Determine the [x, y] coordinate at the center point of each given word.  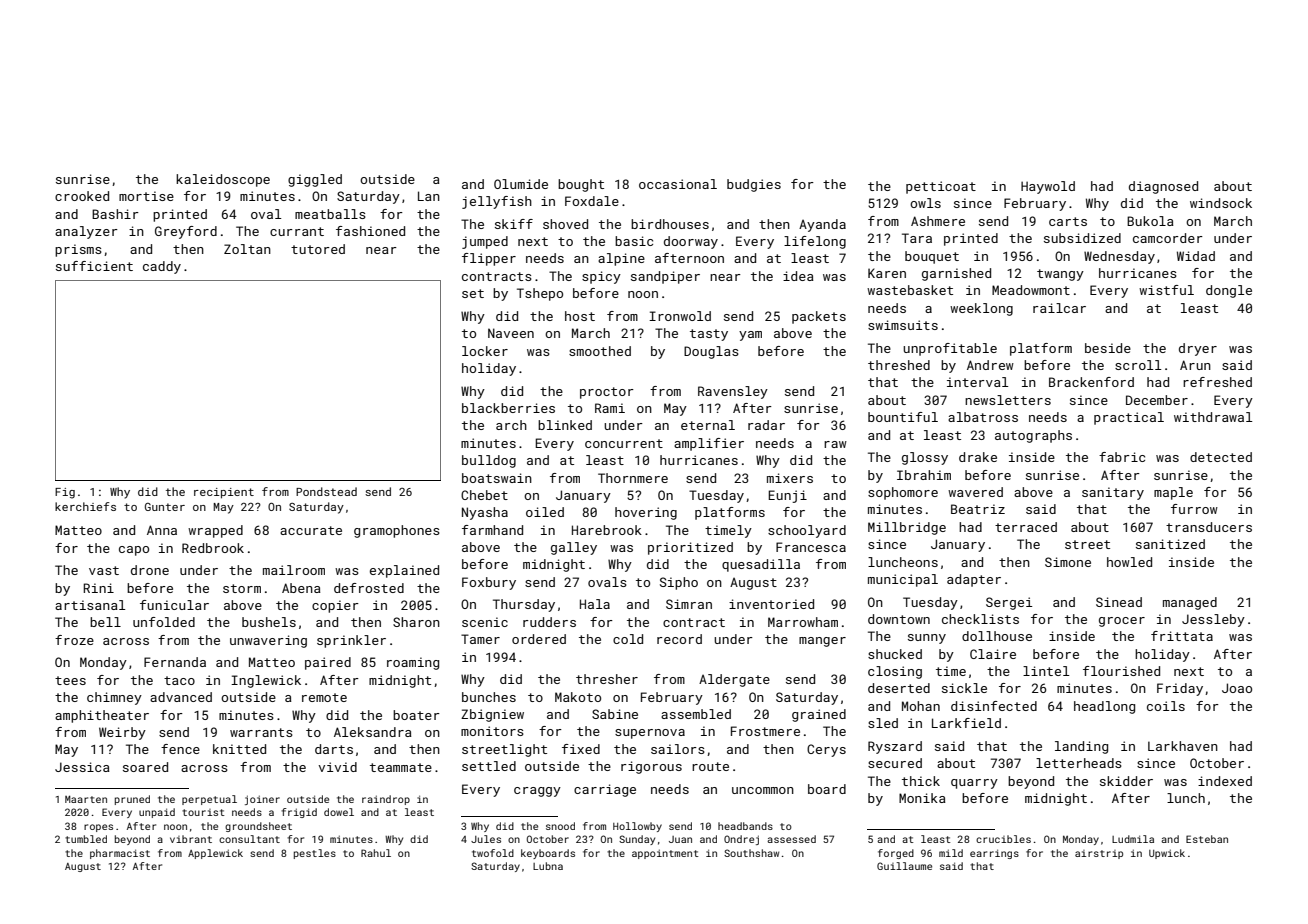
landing [1081, 747]
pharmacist [120, 854]
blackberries [508, 408]
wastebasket [910, 290]
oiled [545, 512]
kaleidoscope [223, 180]
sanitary [1113, 493]
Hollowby [637, 827]
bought [581, 185]
